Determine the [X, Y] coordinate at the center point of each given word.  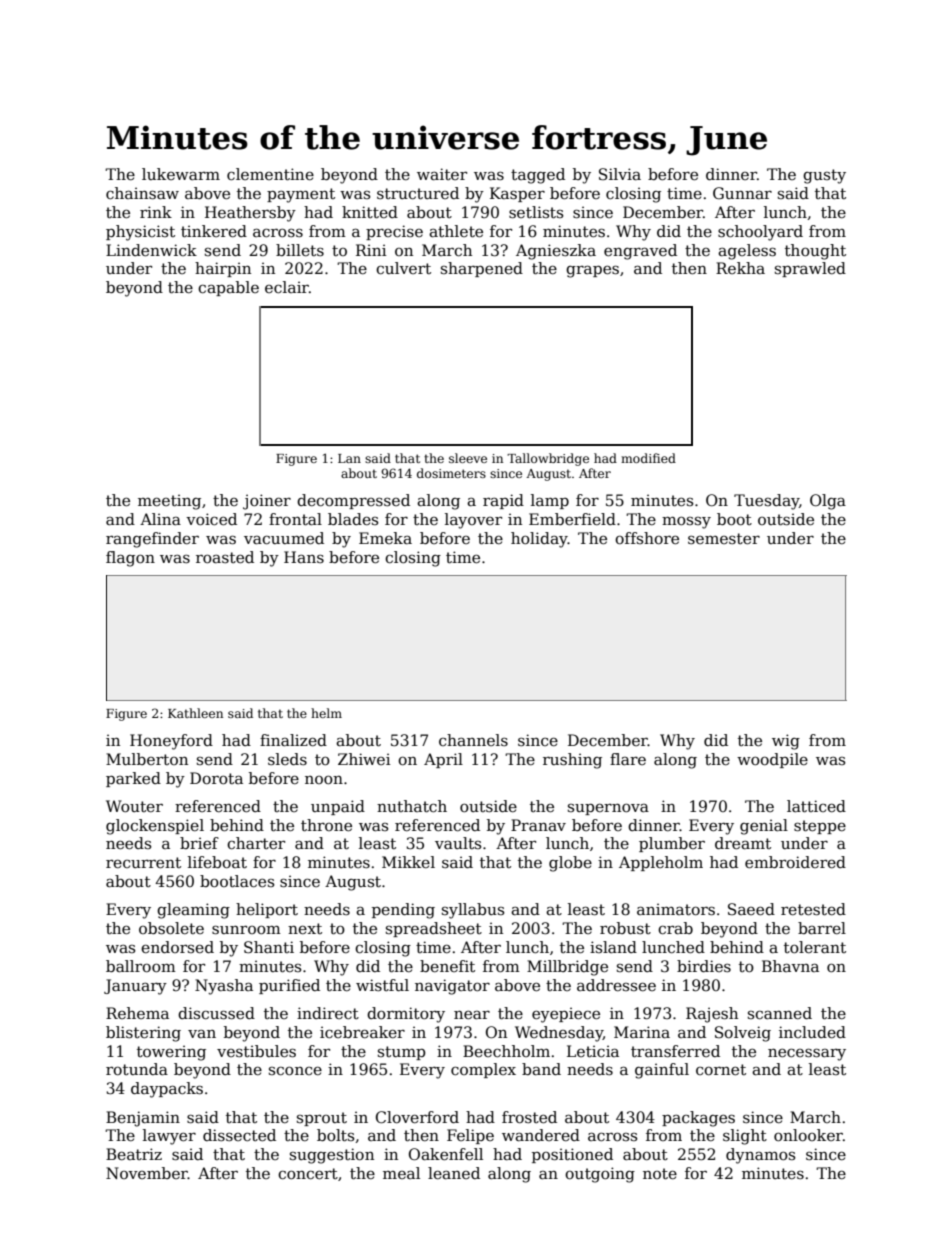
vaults [458, 843]
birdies [704, 966]
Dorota [216, 778]
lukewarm [181, 174]
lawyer [169, 1137]
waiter [442, 174]
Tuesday [766, 502]
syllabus [473, 911]
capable [228, 288]
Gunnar [742, 193]
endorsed [177, 947]
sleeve [468, 458]
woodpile [772, 760]
